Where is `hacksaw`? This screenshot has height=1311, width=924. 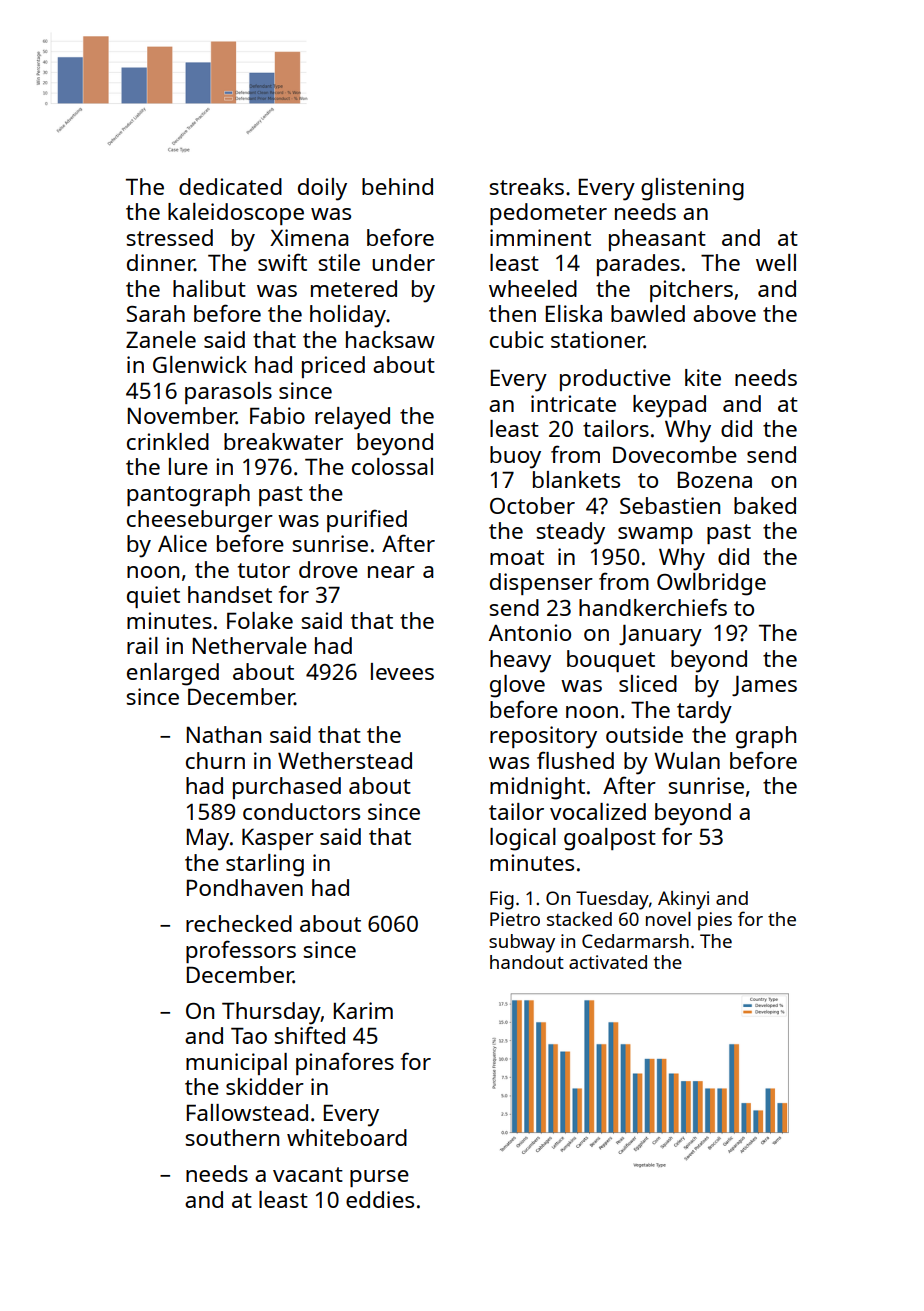
hacksaw is located at coordinates (390, 339).
